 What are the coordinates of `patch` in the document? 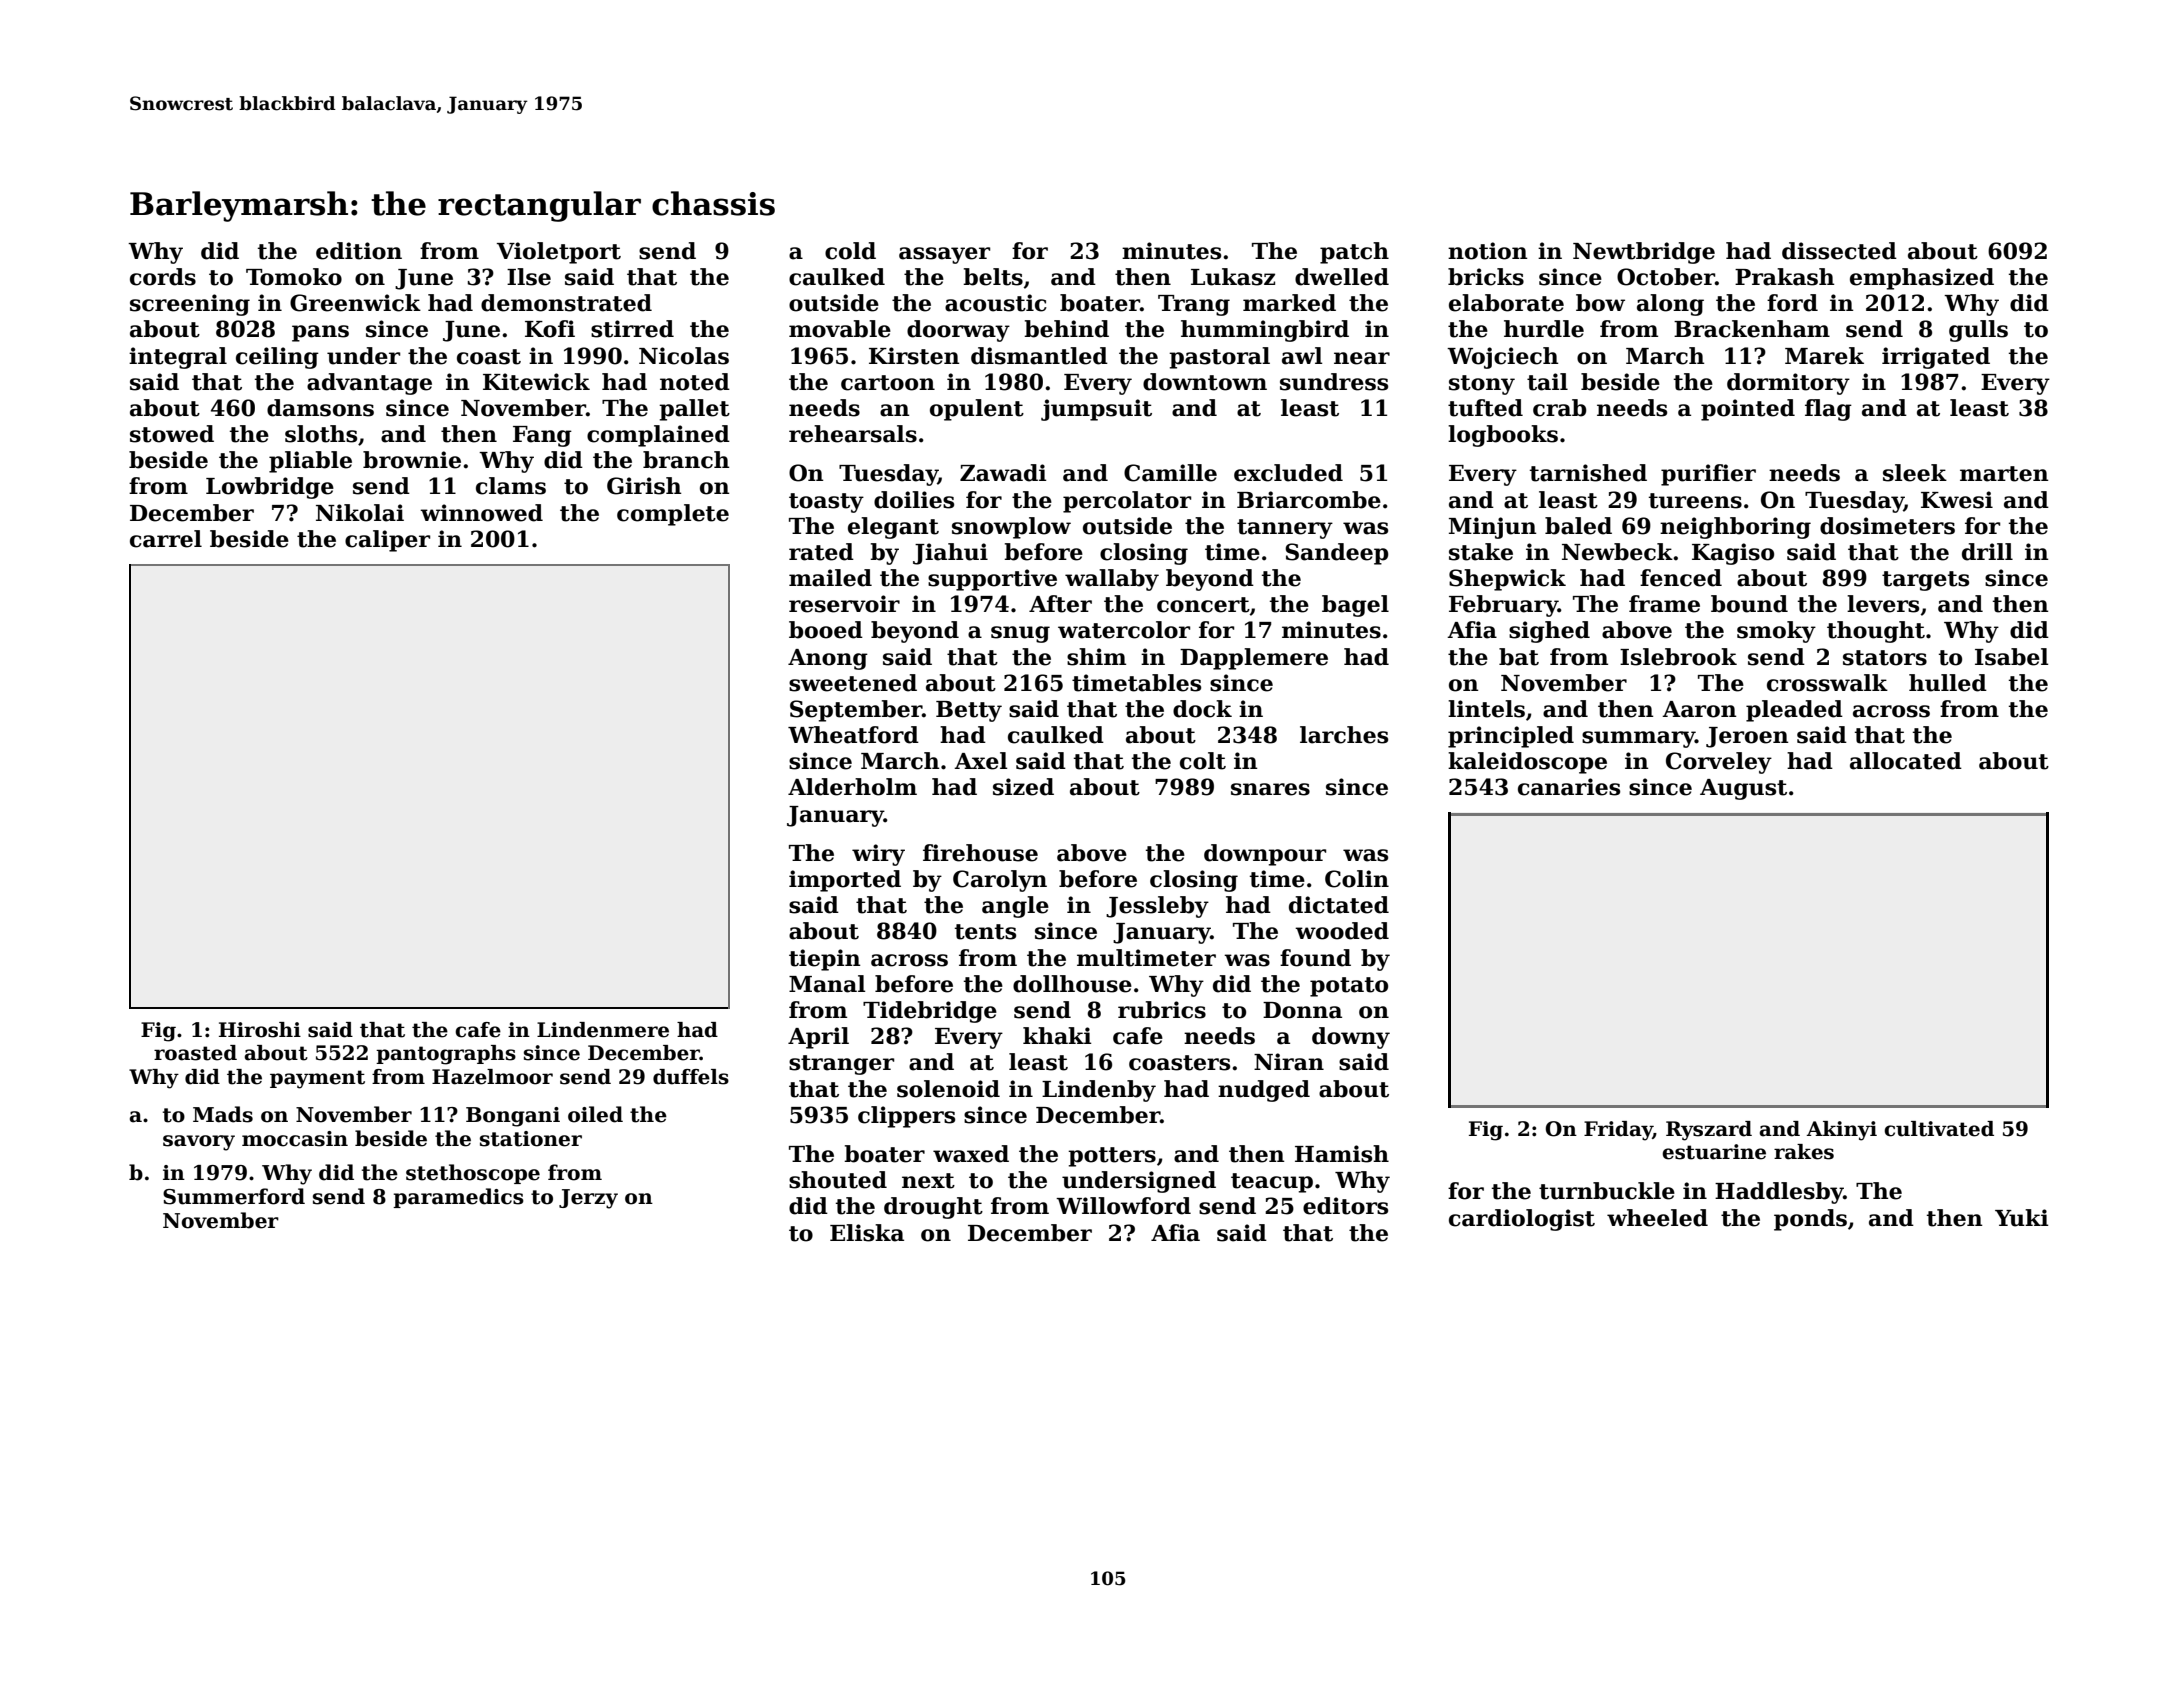 It's located at (1354, 253).
